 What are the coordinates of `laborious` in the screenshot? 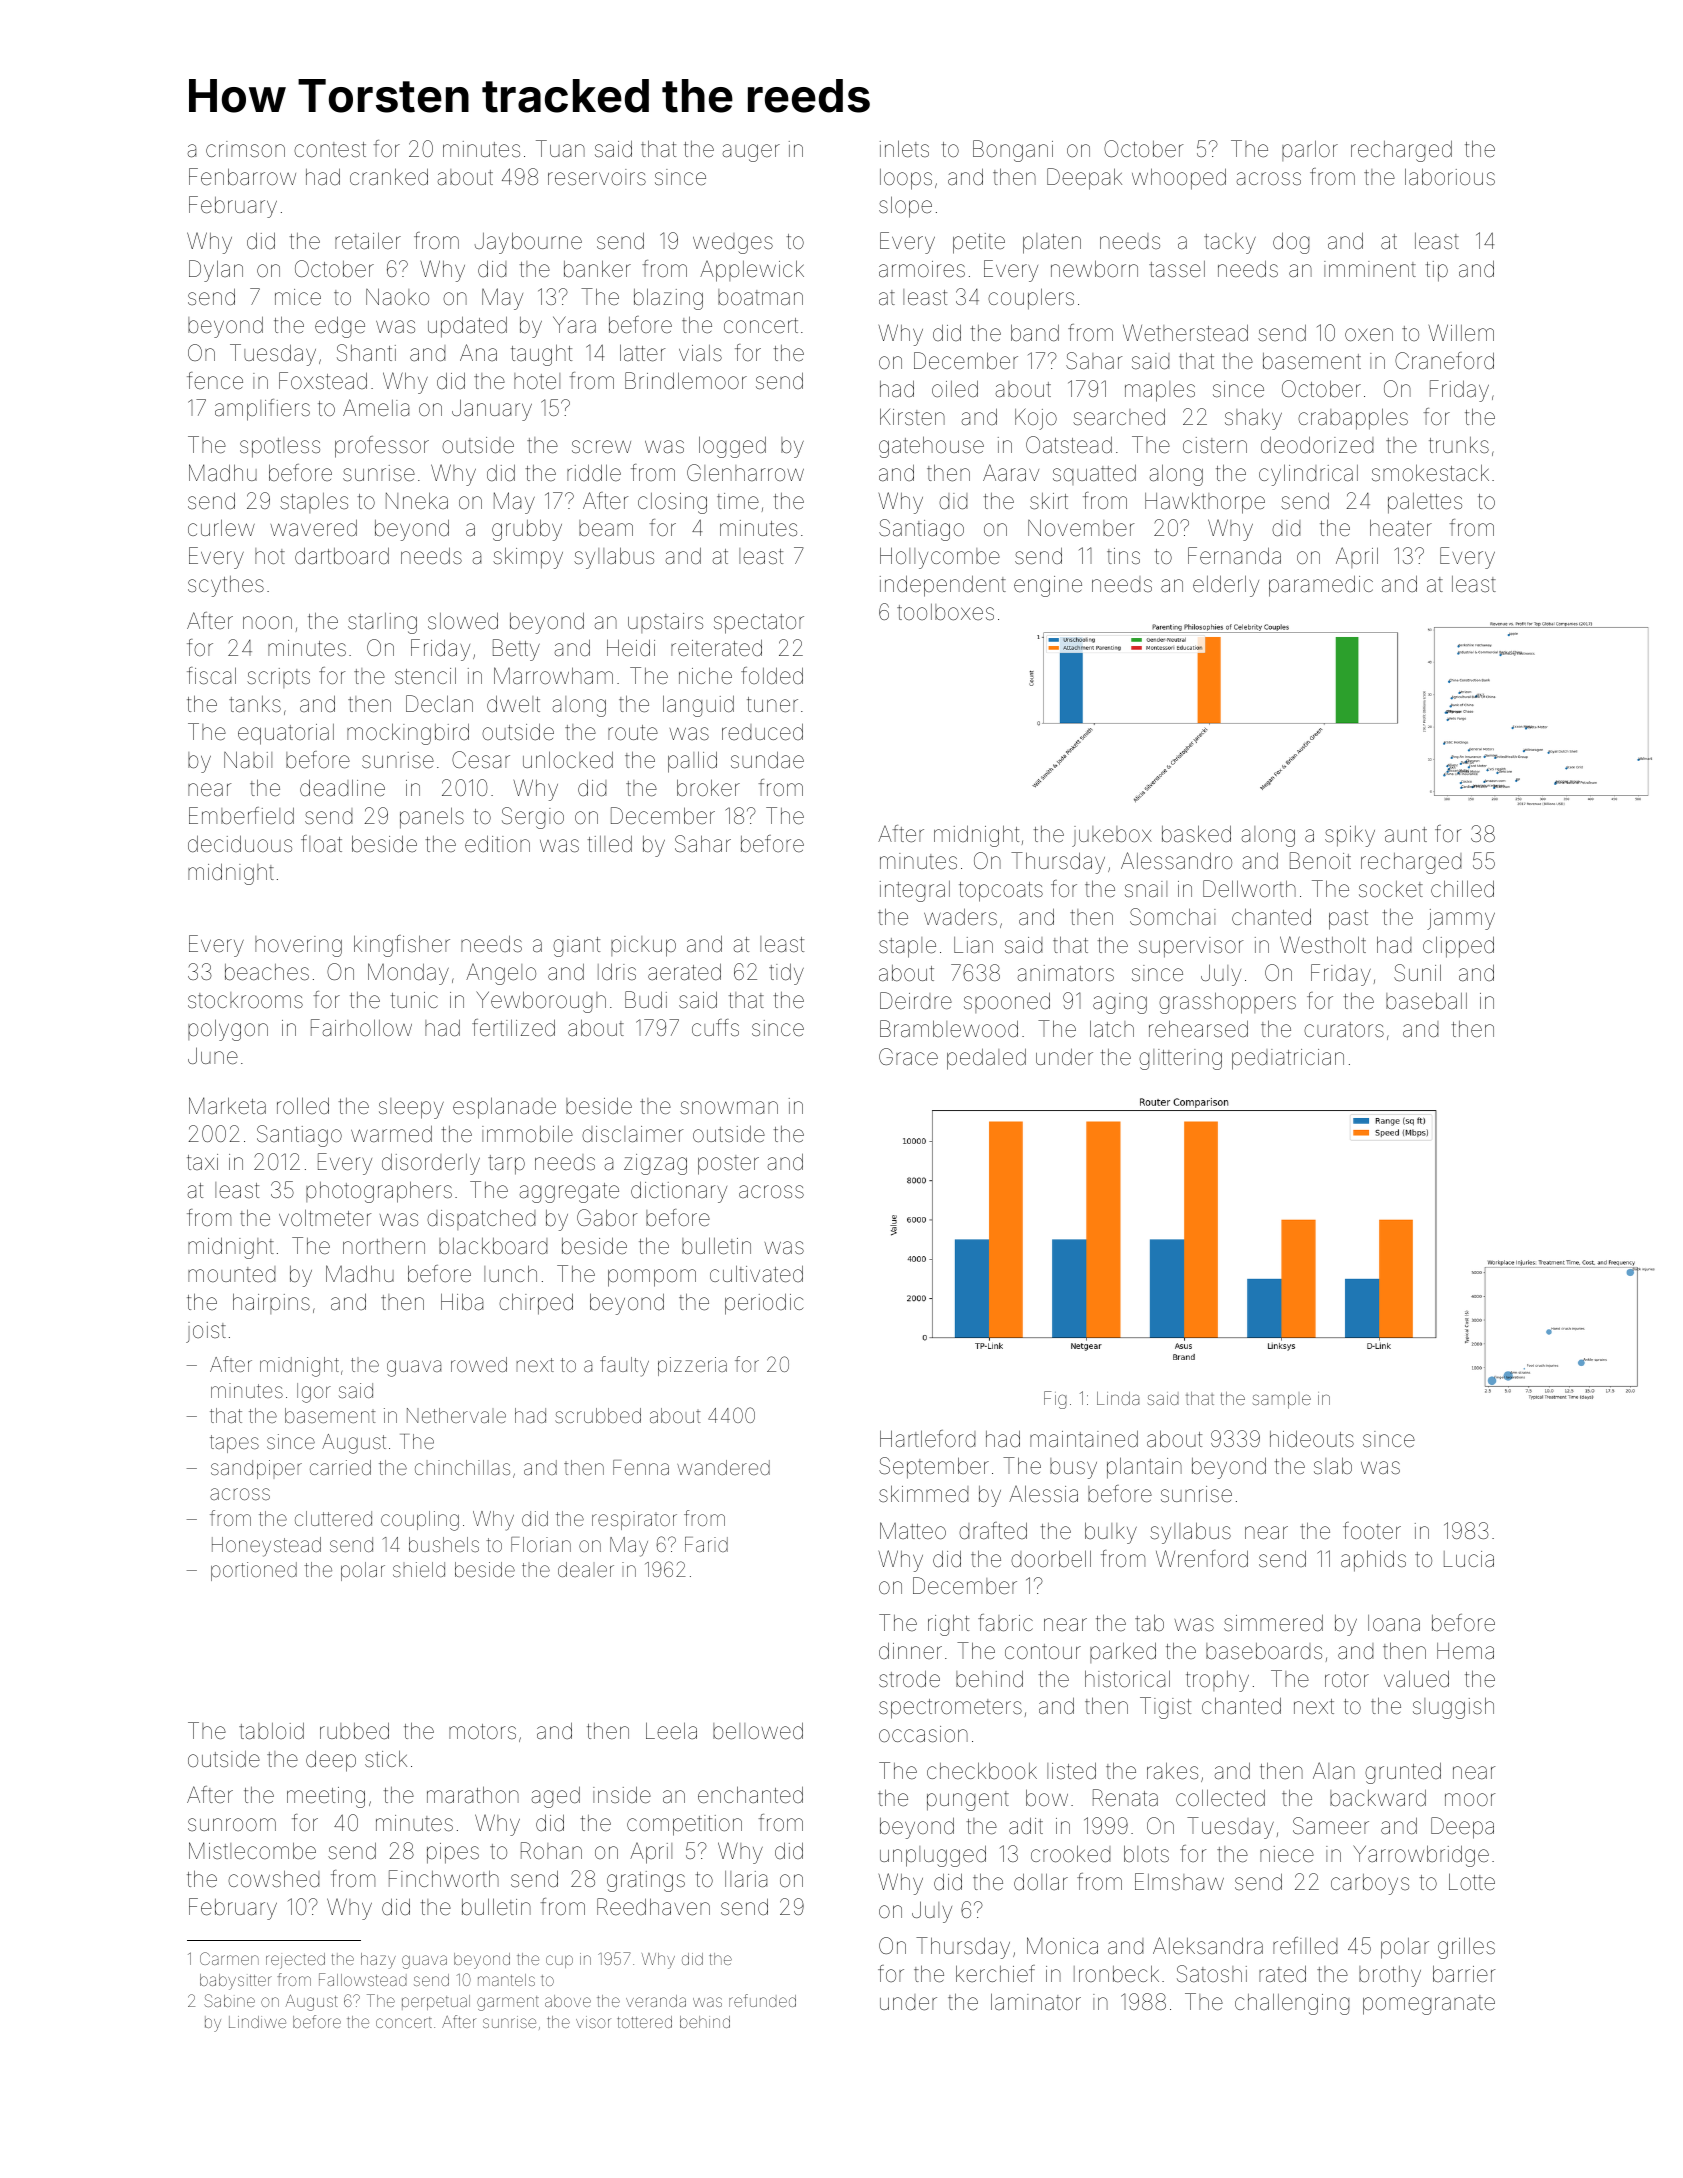 It's located at (1450, 177).
